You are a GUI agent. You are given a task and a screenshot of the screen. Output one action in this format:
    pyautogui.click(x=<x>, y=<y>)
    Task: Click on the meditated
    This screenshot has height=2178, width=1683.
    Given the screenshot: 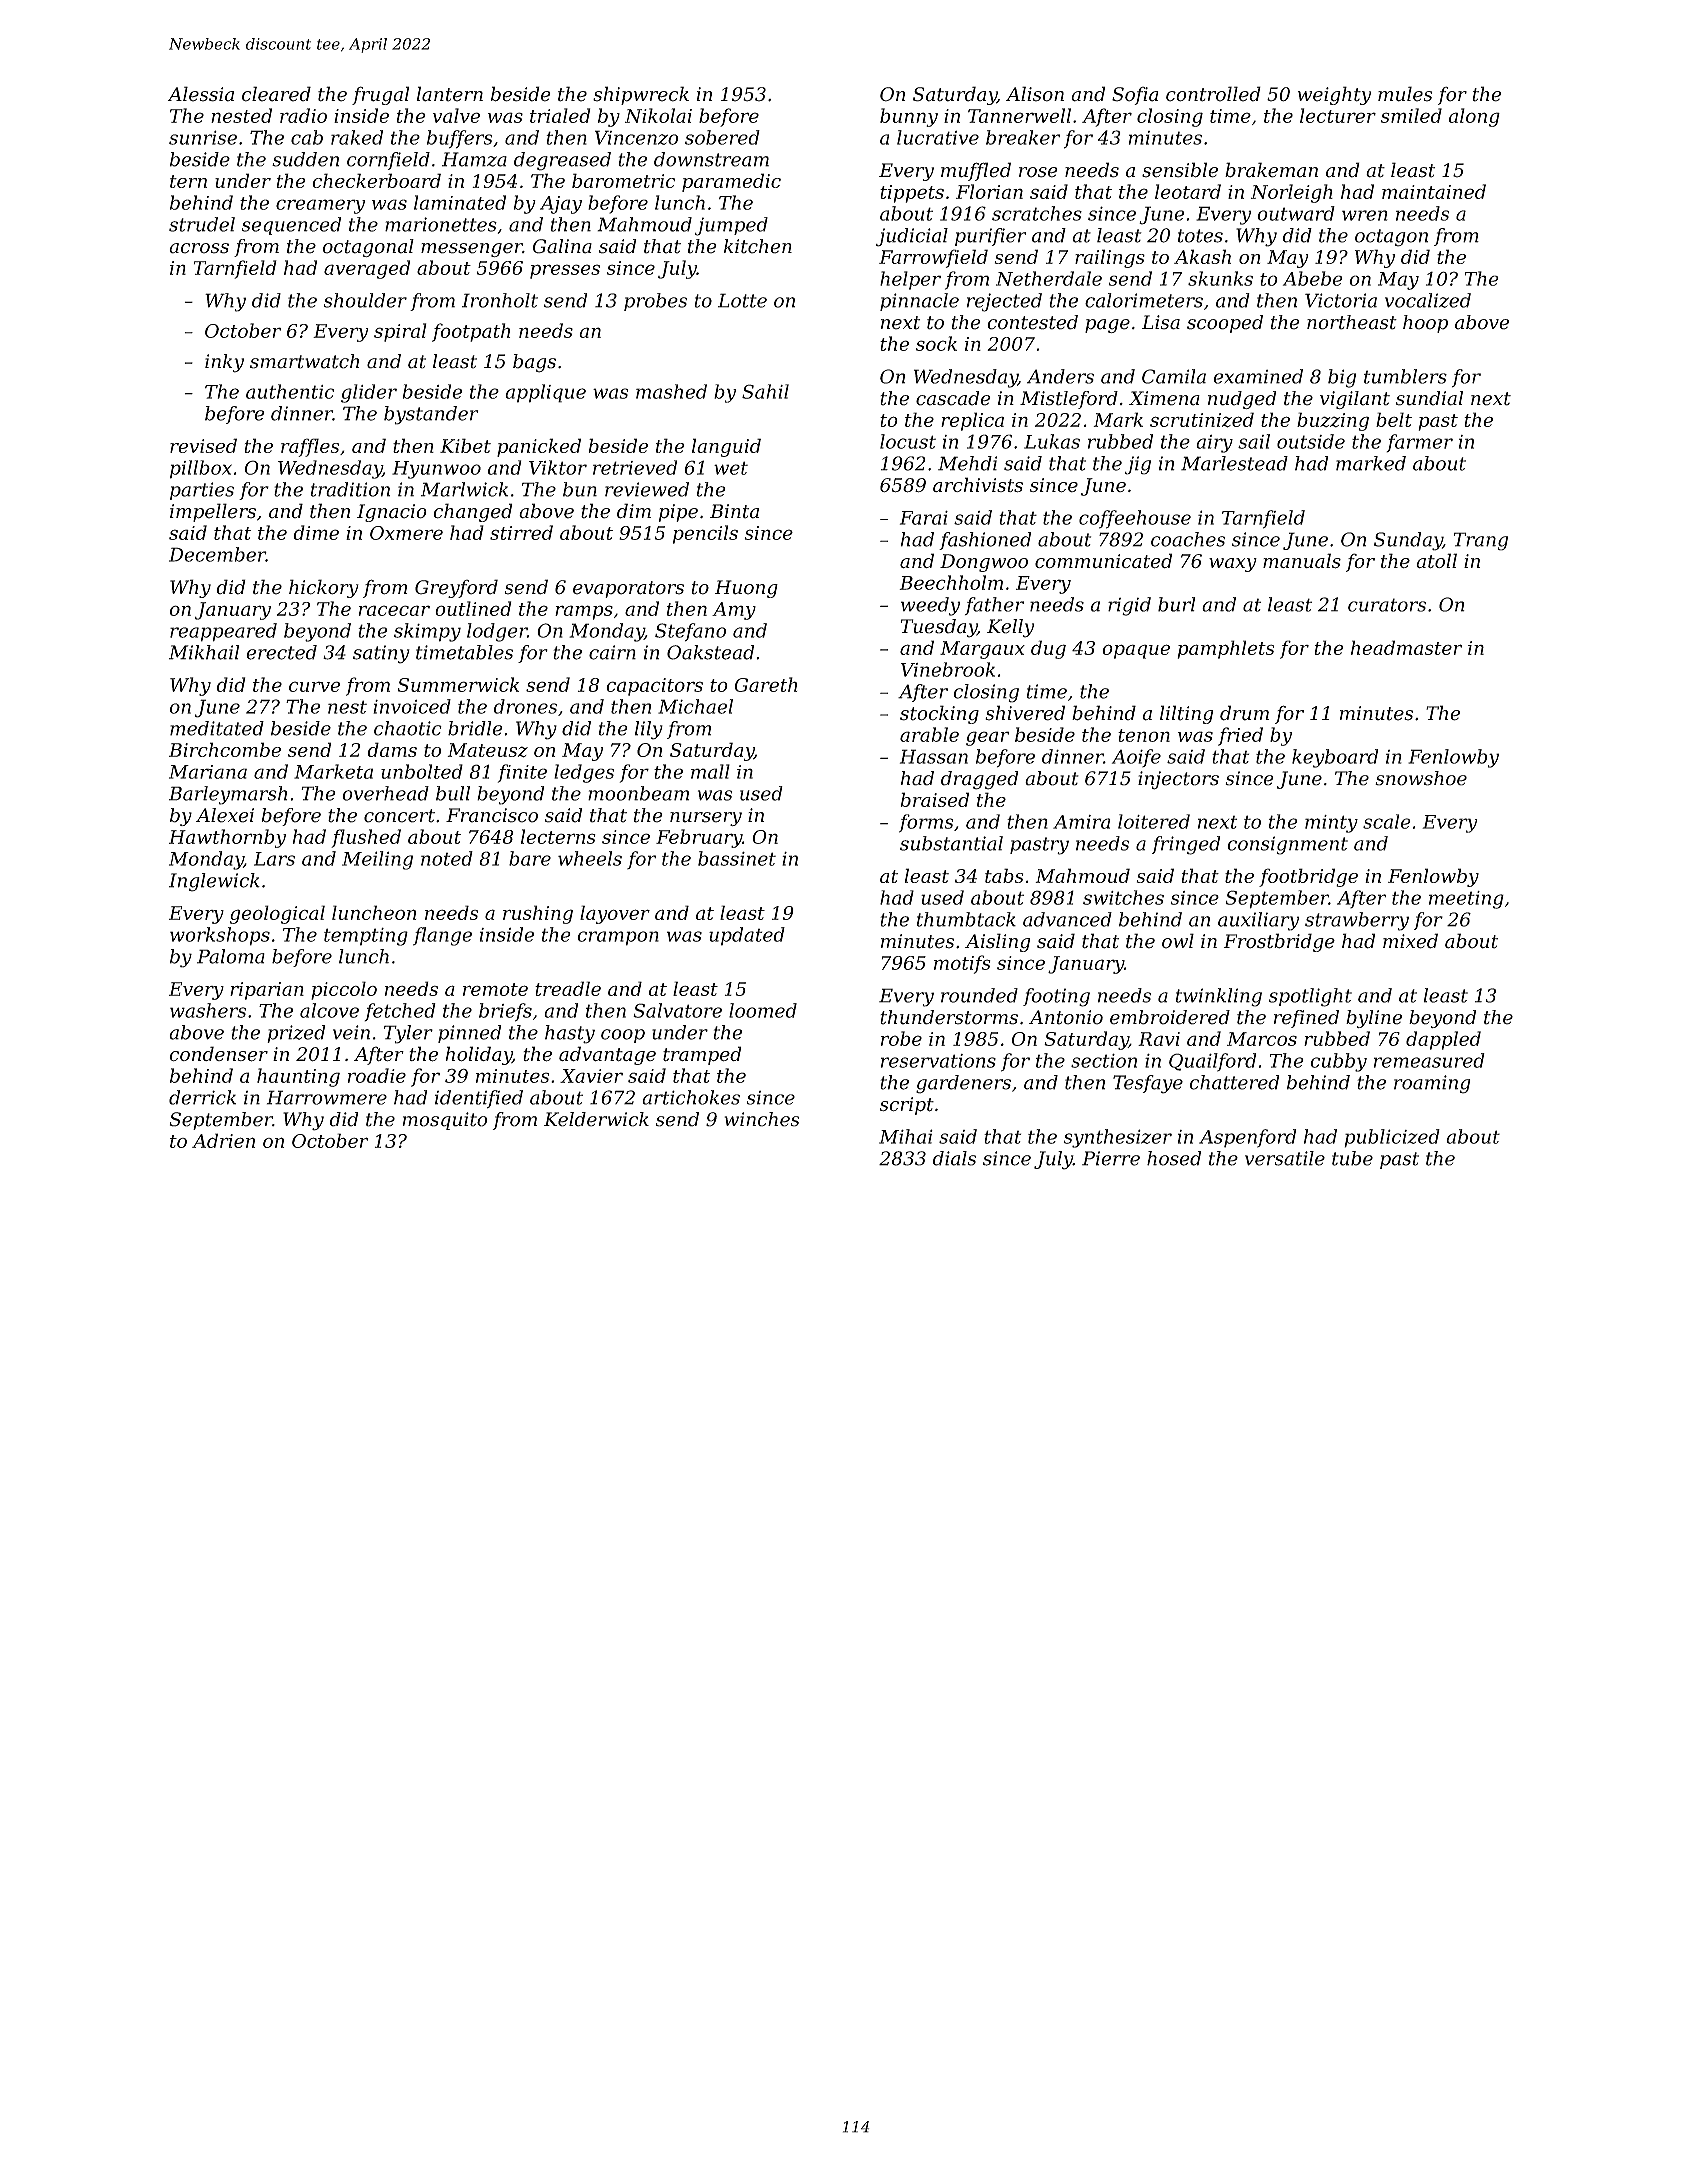 What is the action you would take?
    pyautogui.click(x=217, y=728)
